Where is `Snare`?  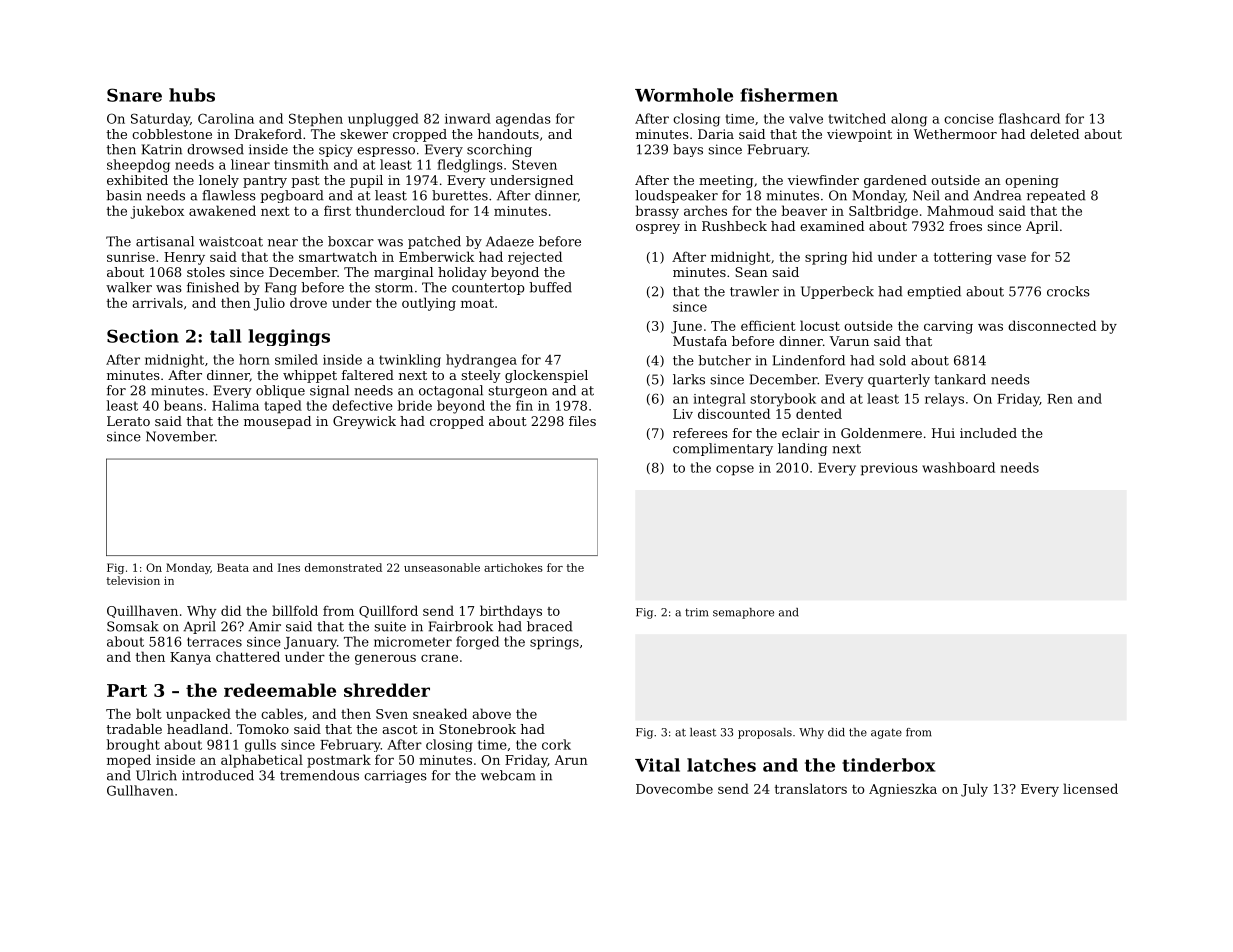 Snare is located at coordinates (134, 95).
